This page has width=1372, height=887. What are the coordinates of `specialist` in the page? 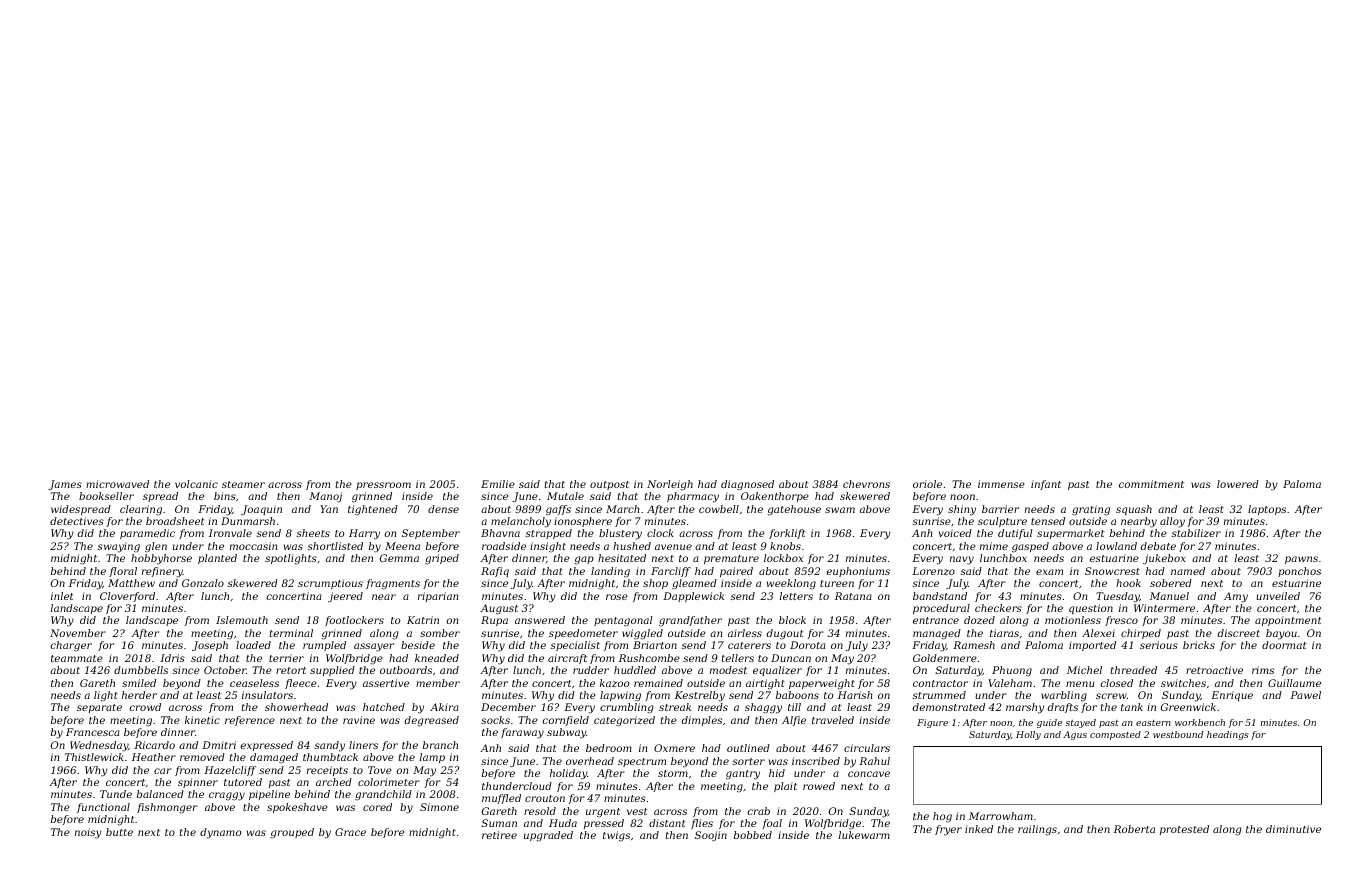 It's located at (575, 646).
